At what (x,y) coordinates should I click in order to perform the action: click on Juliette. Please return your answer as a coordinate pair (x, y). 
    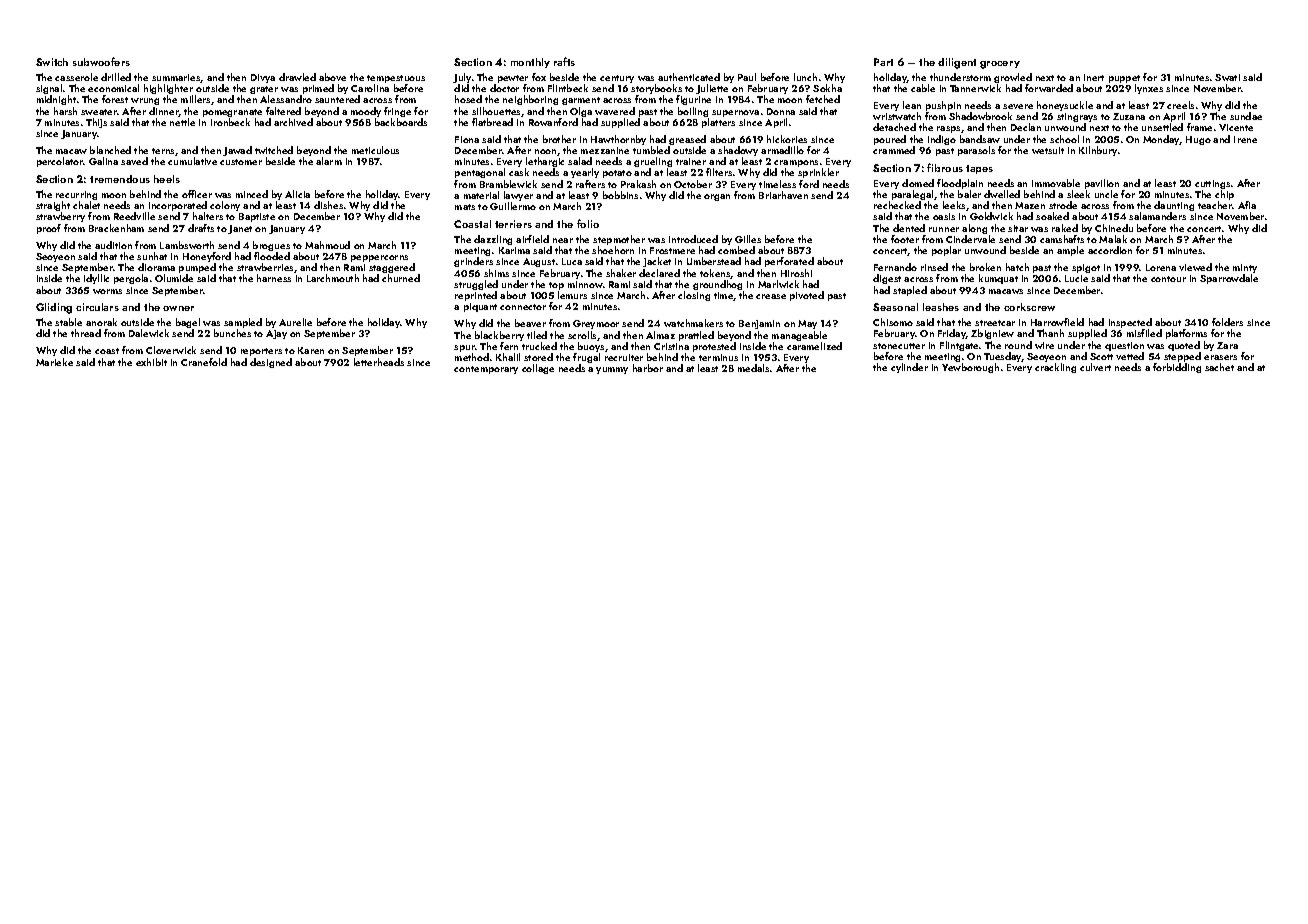
    Looking at the image, I should click on (712, 89).
